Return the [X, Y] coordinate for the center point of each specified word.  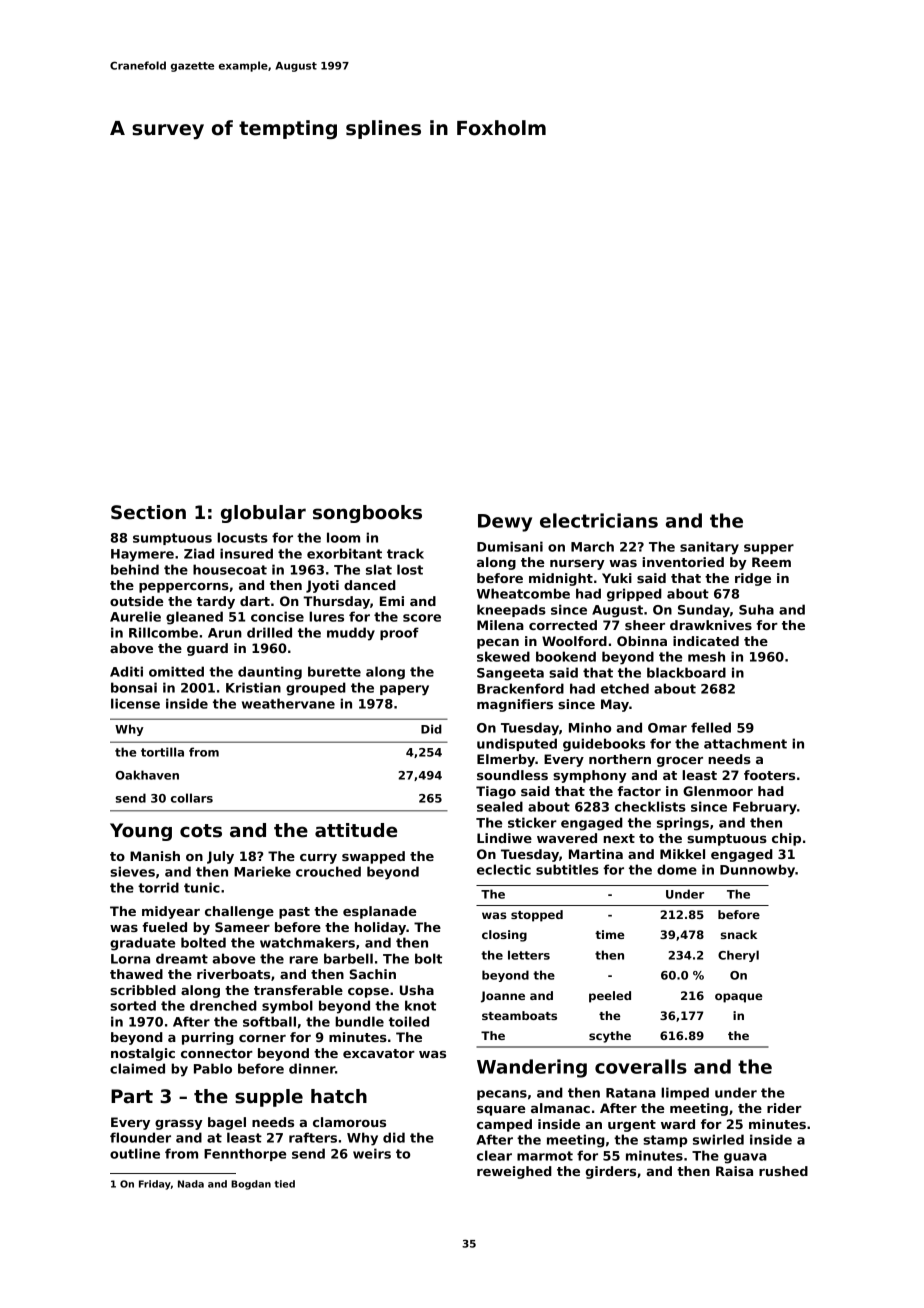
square [501, 1111]
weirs [372, 1153]
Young [141, 832]
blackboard [686, 672]
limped [685, 1093]
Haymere [142, 555]
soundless [512, 775]
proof [399, 633]
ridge [753, 579]
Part [132, 1096]
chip [786, 839]
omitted [176, 671]
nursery [577, 565]
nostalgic [143, 1054]
